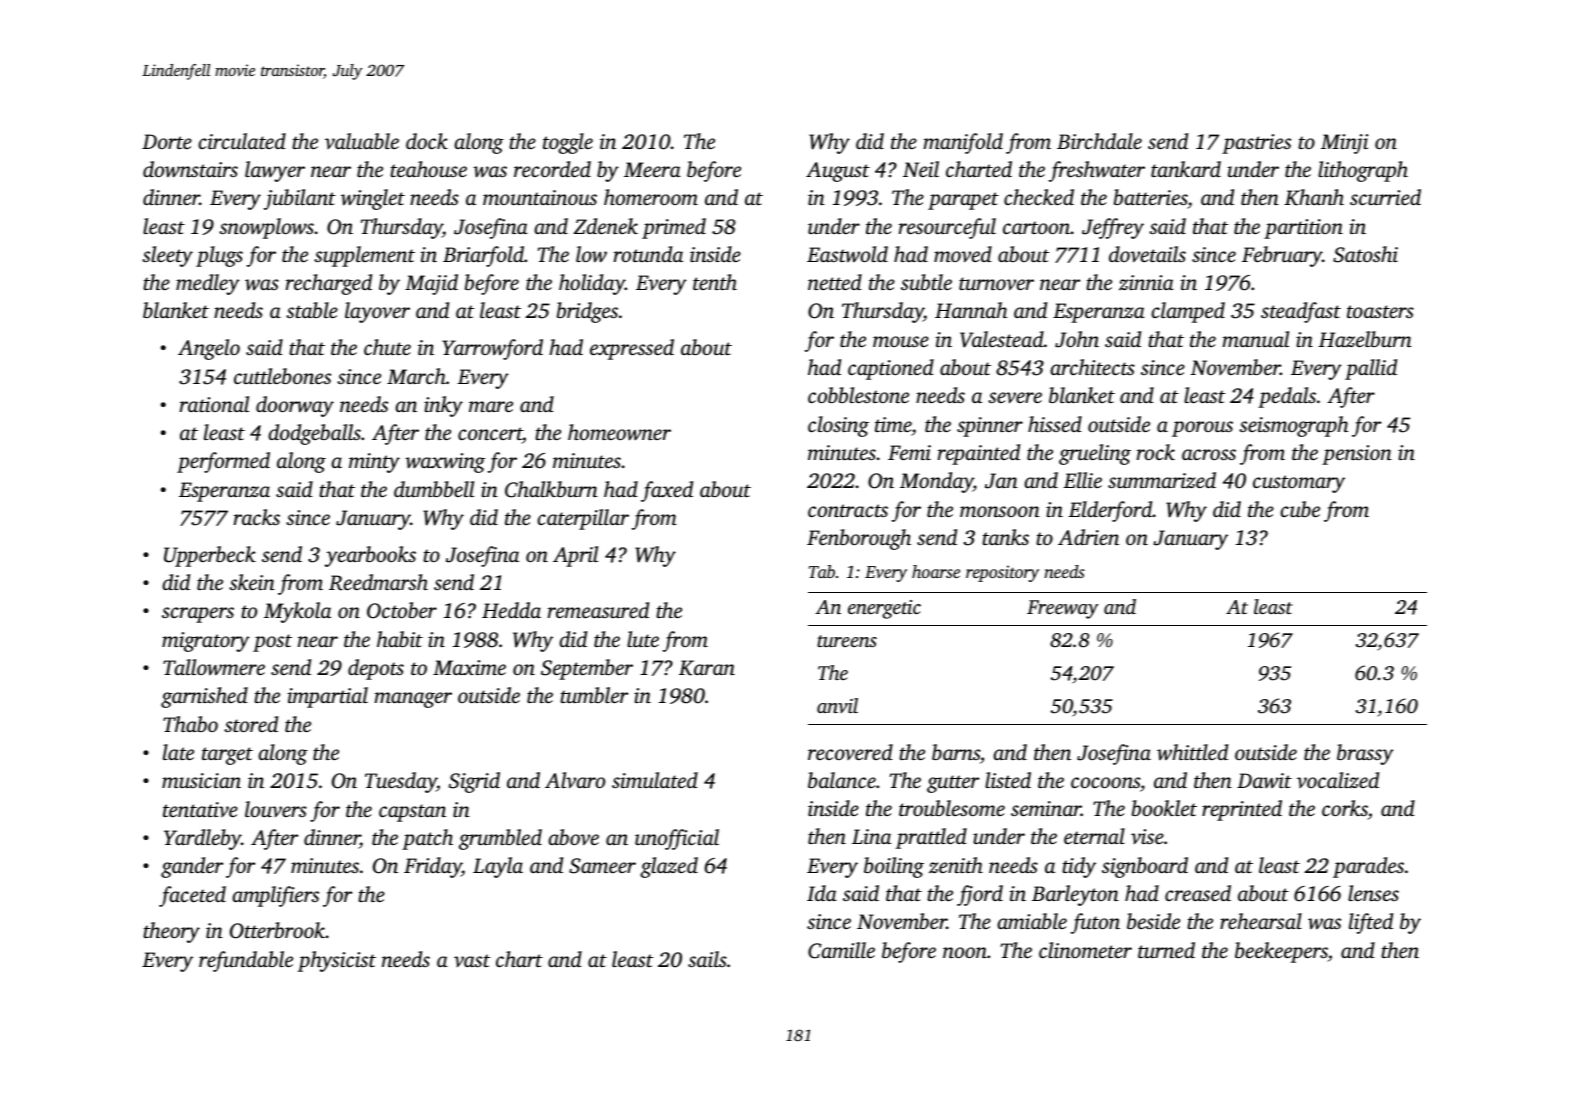 Image resolution: width=1570 pixels, height=1110 pixels. What do you see at coordinates (1300, 509) in the document?
I see `cube` at bounding box center [1300, 509].
